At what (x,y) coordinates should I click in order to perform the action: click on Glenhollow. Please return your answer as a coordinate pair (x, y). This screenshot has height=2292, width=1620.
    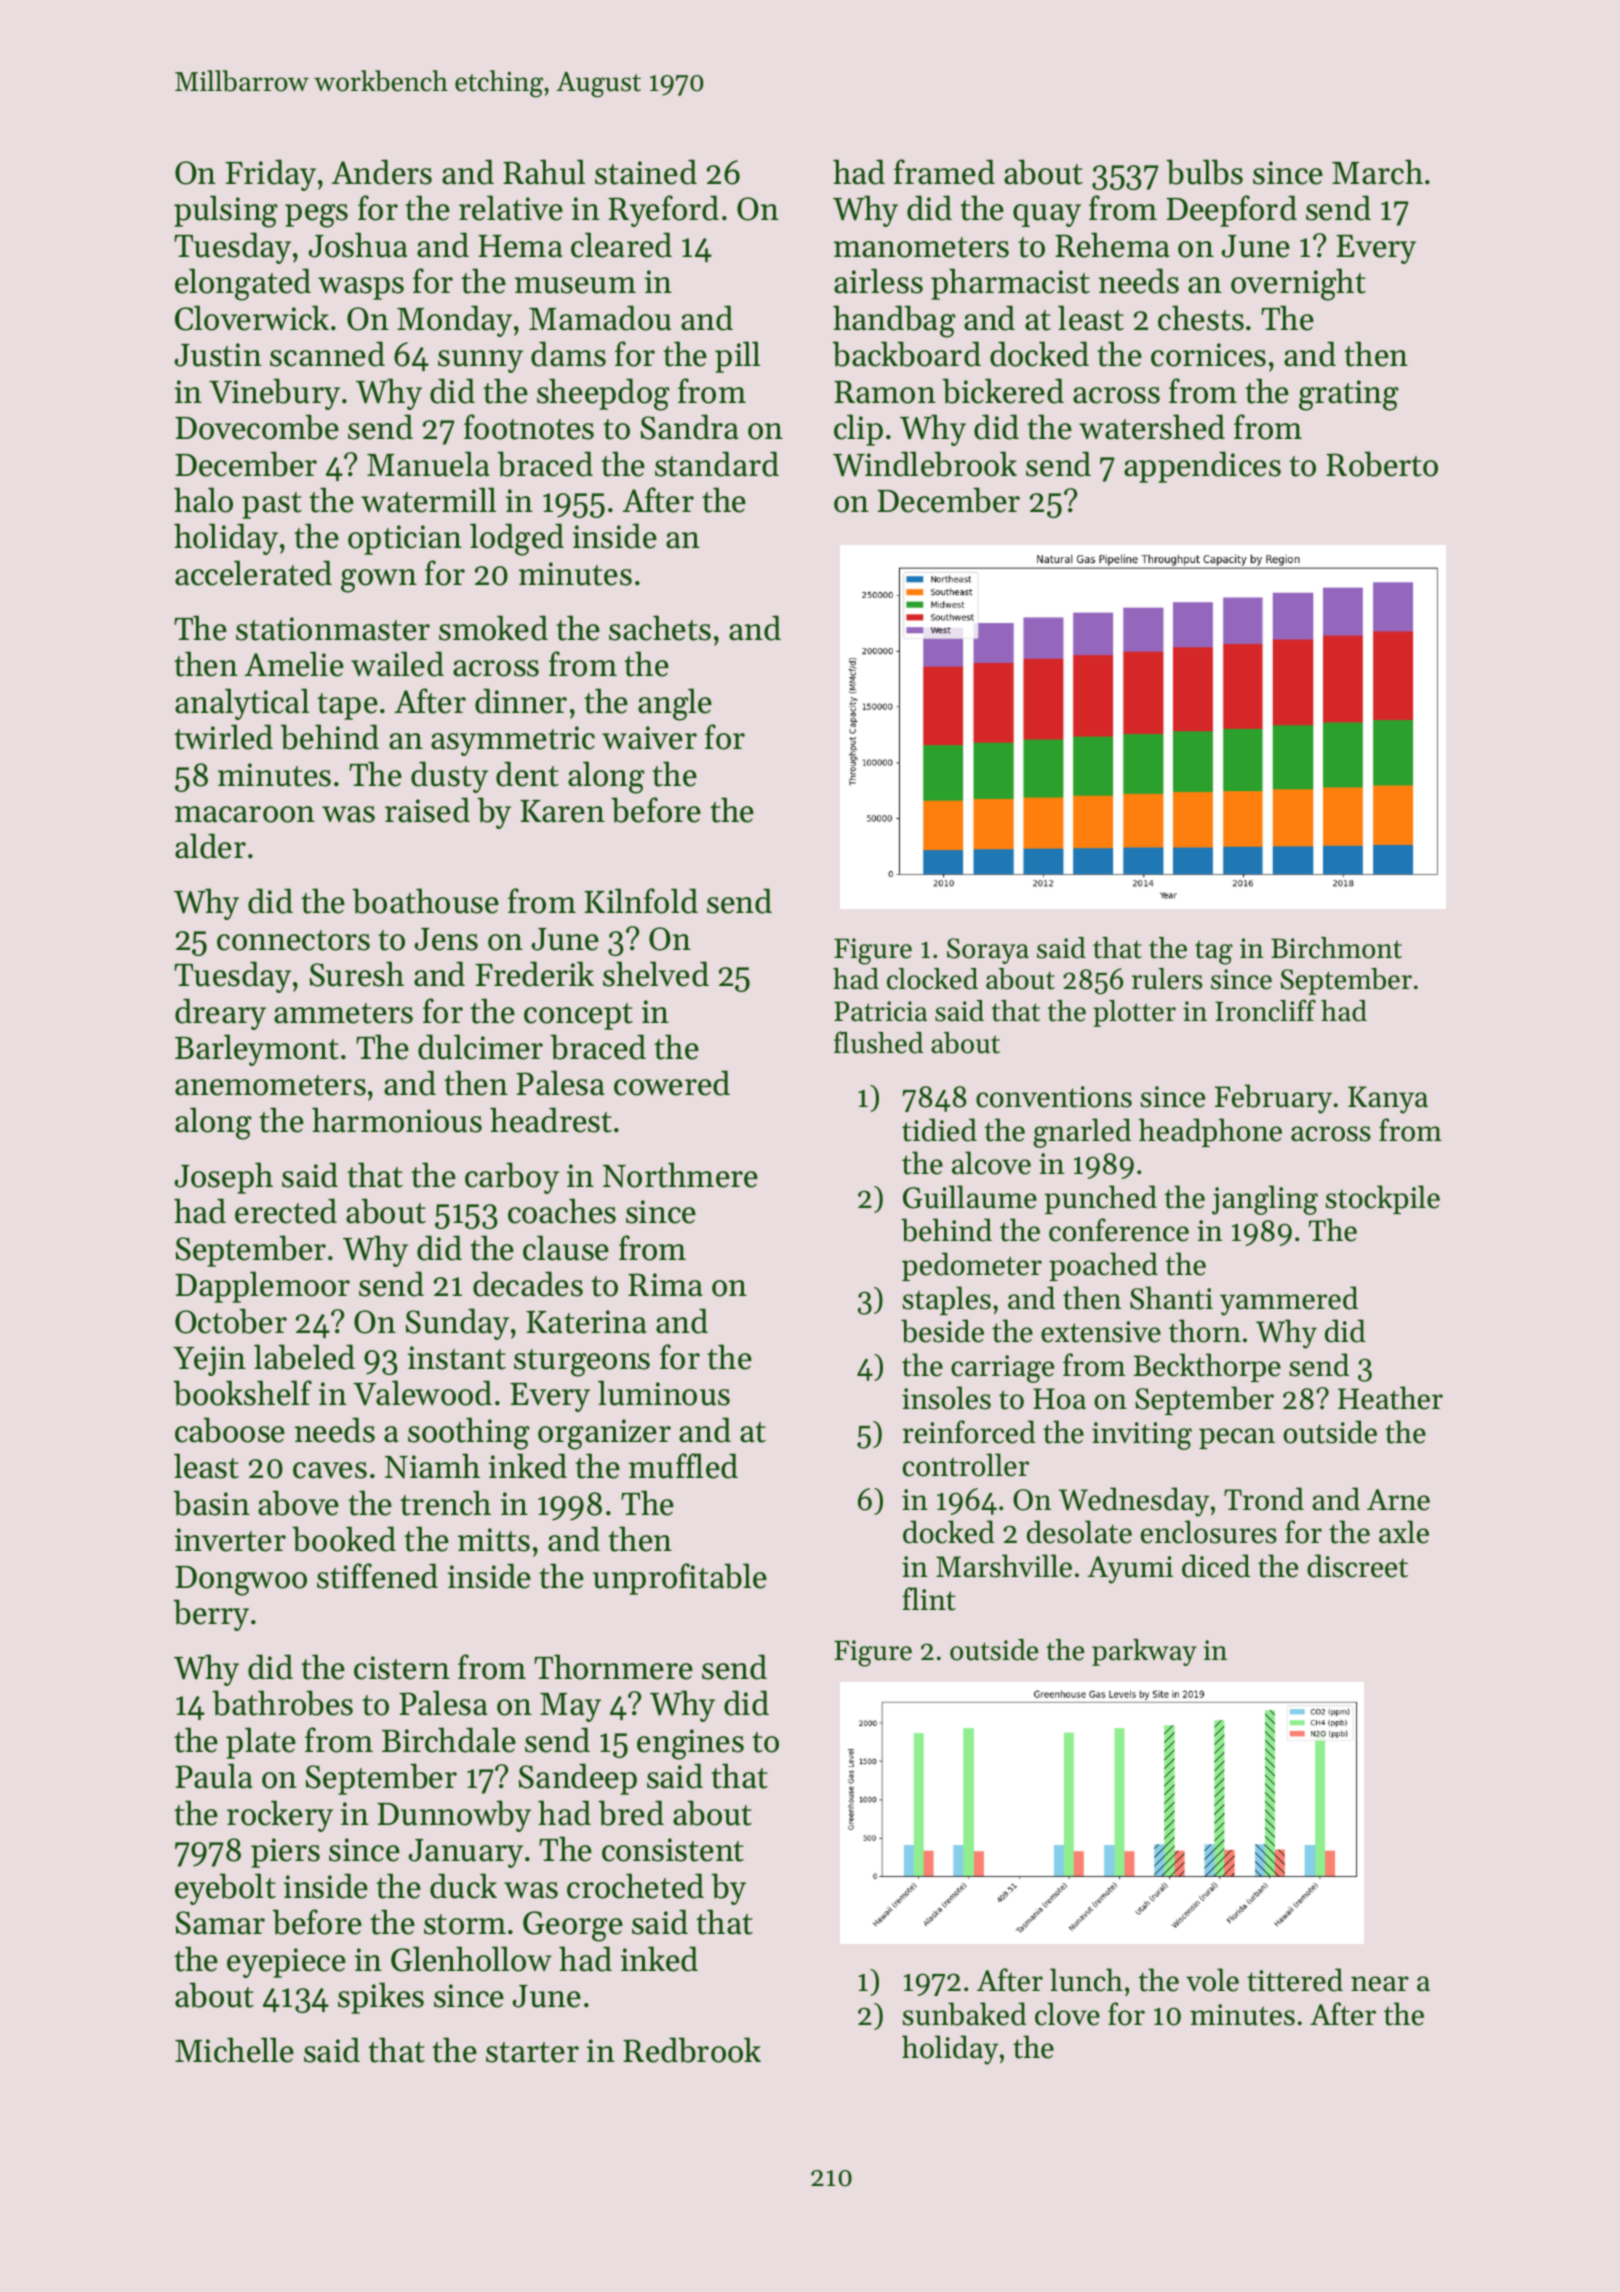
    Looking at the image, I should click on (471, 1959).
